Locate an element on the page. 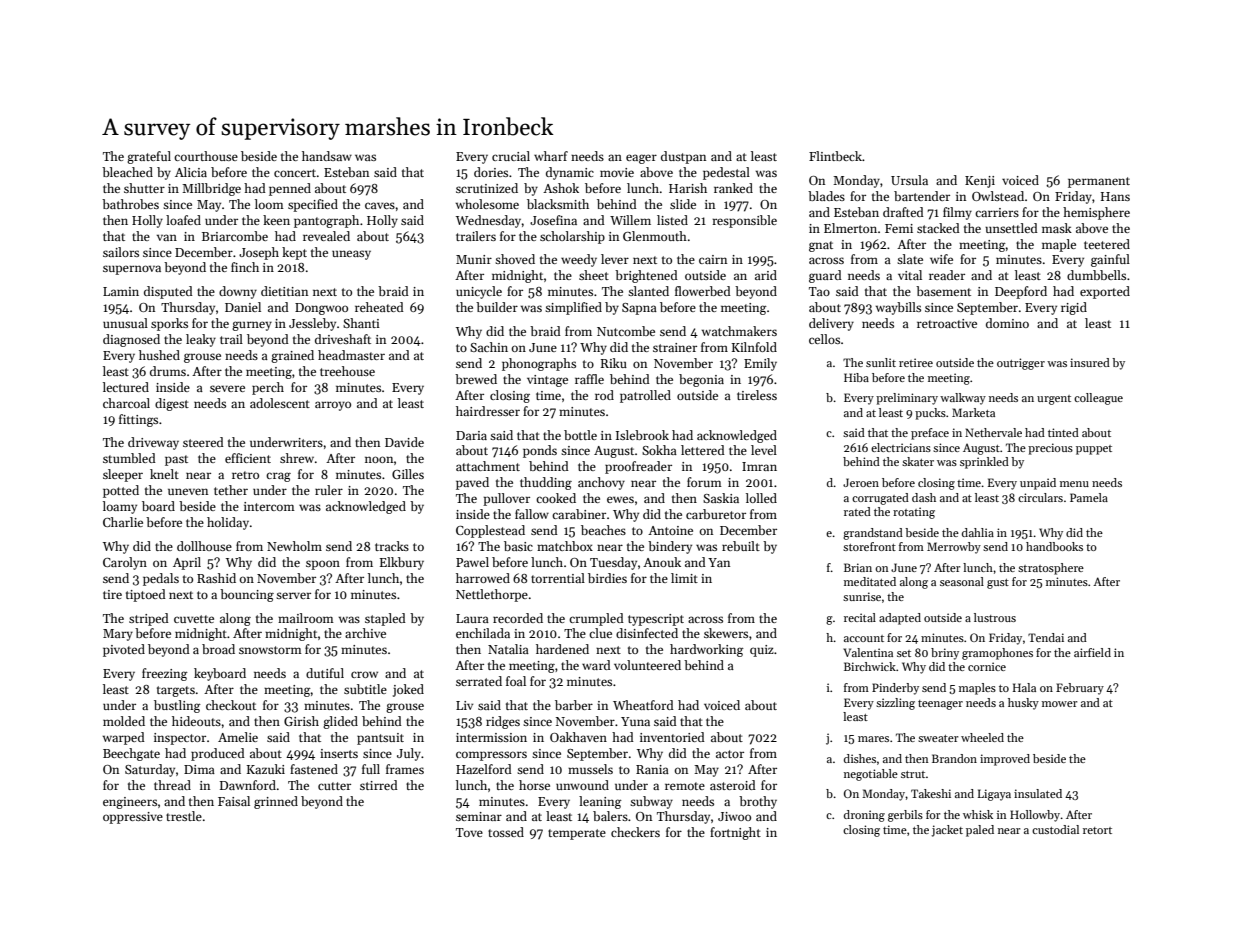 The width and height of the document is (1233, 952). permanent is located at coordinates (1099, 182).
